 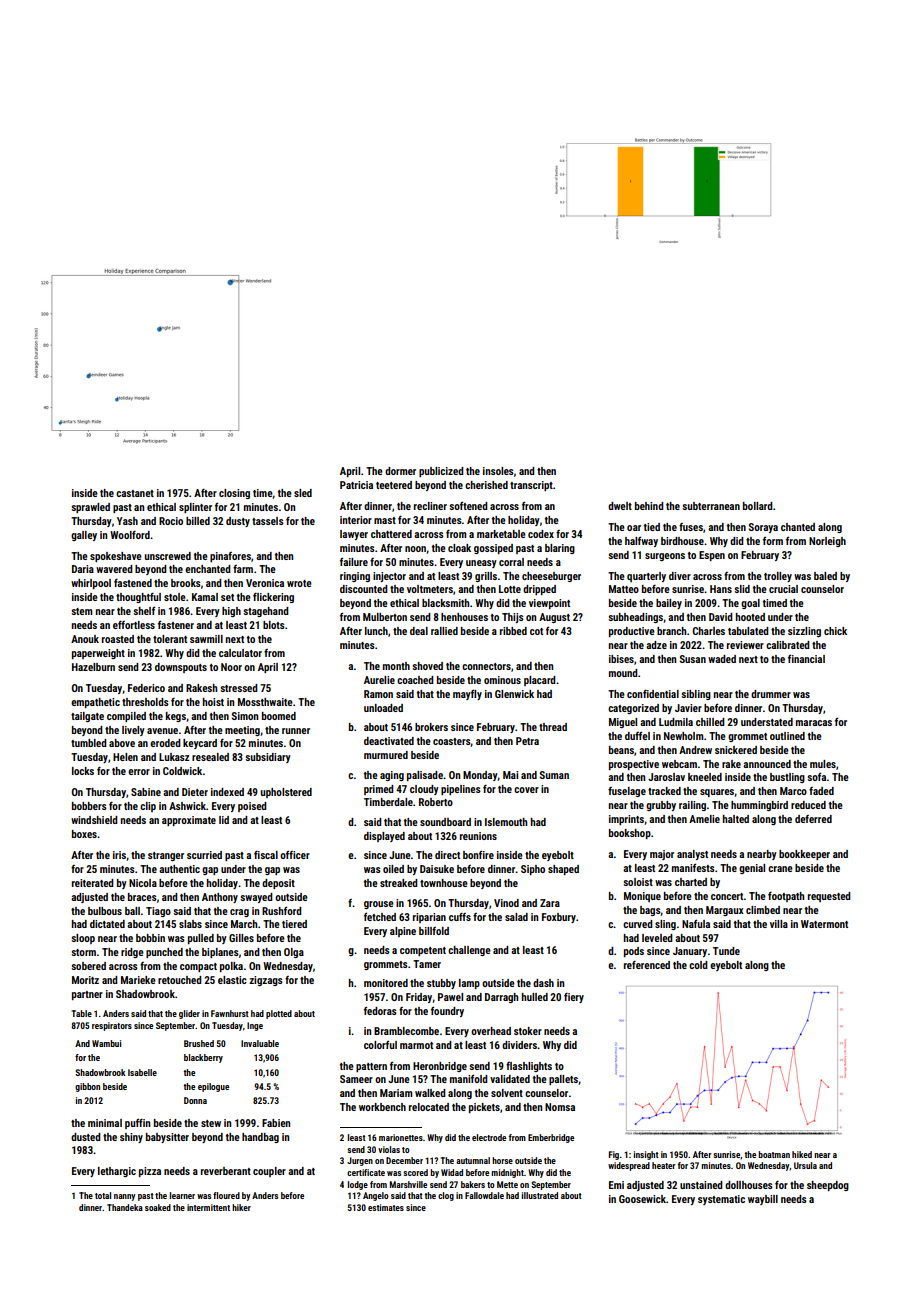 I want to click on error, so click(x=139, y=772).
